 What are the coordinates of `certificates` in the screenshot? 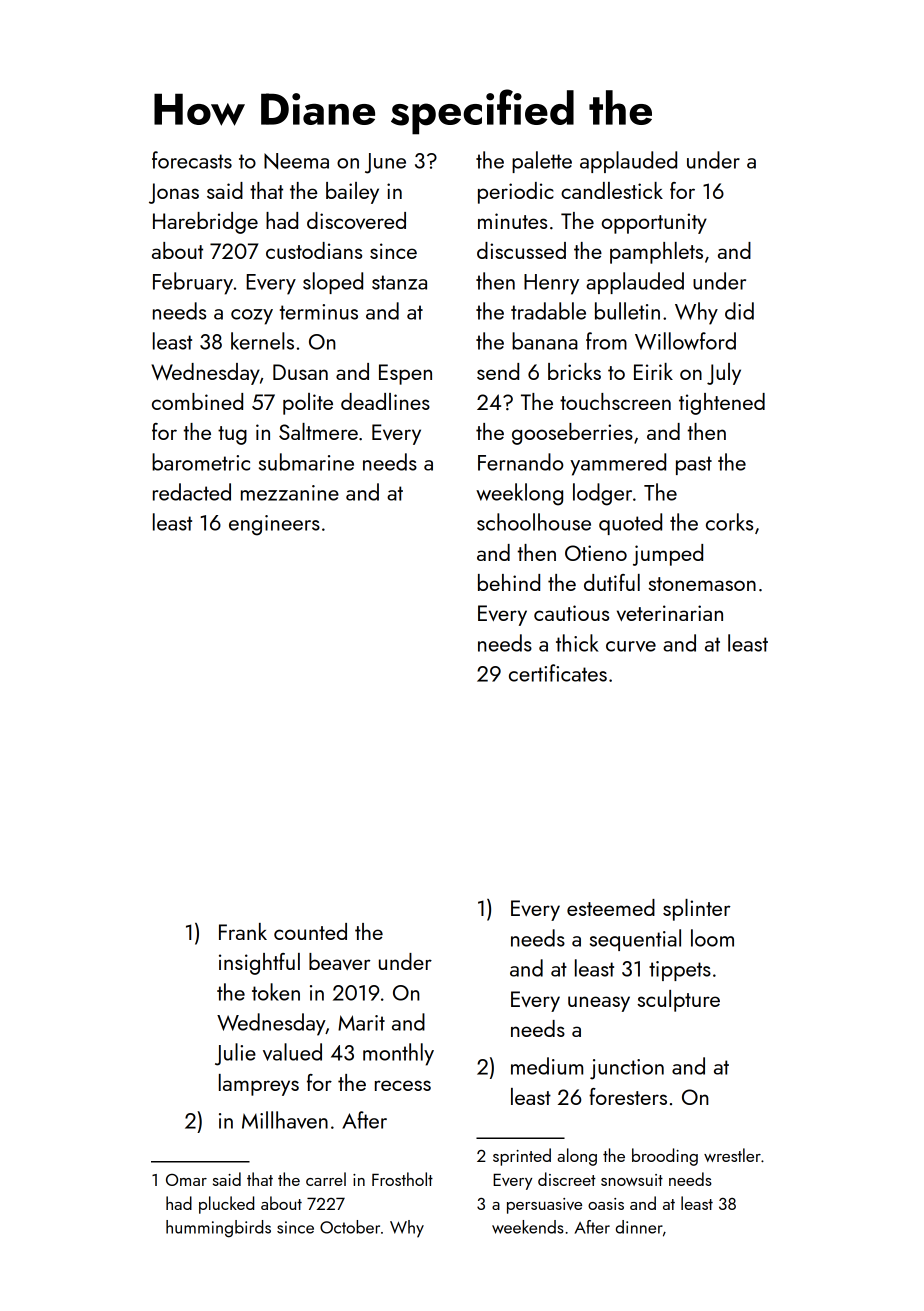 It's located at (558, 673).
